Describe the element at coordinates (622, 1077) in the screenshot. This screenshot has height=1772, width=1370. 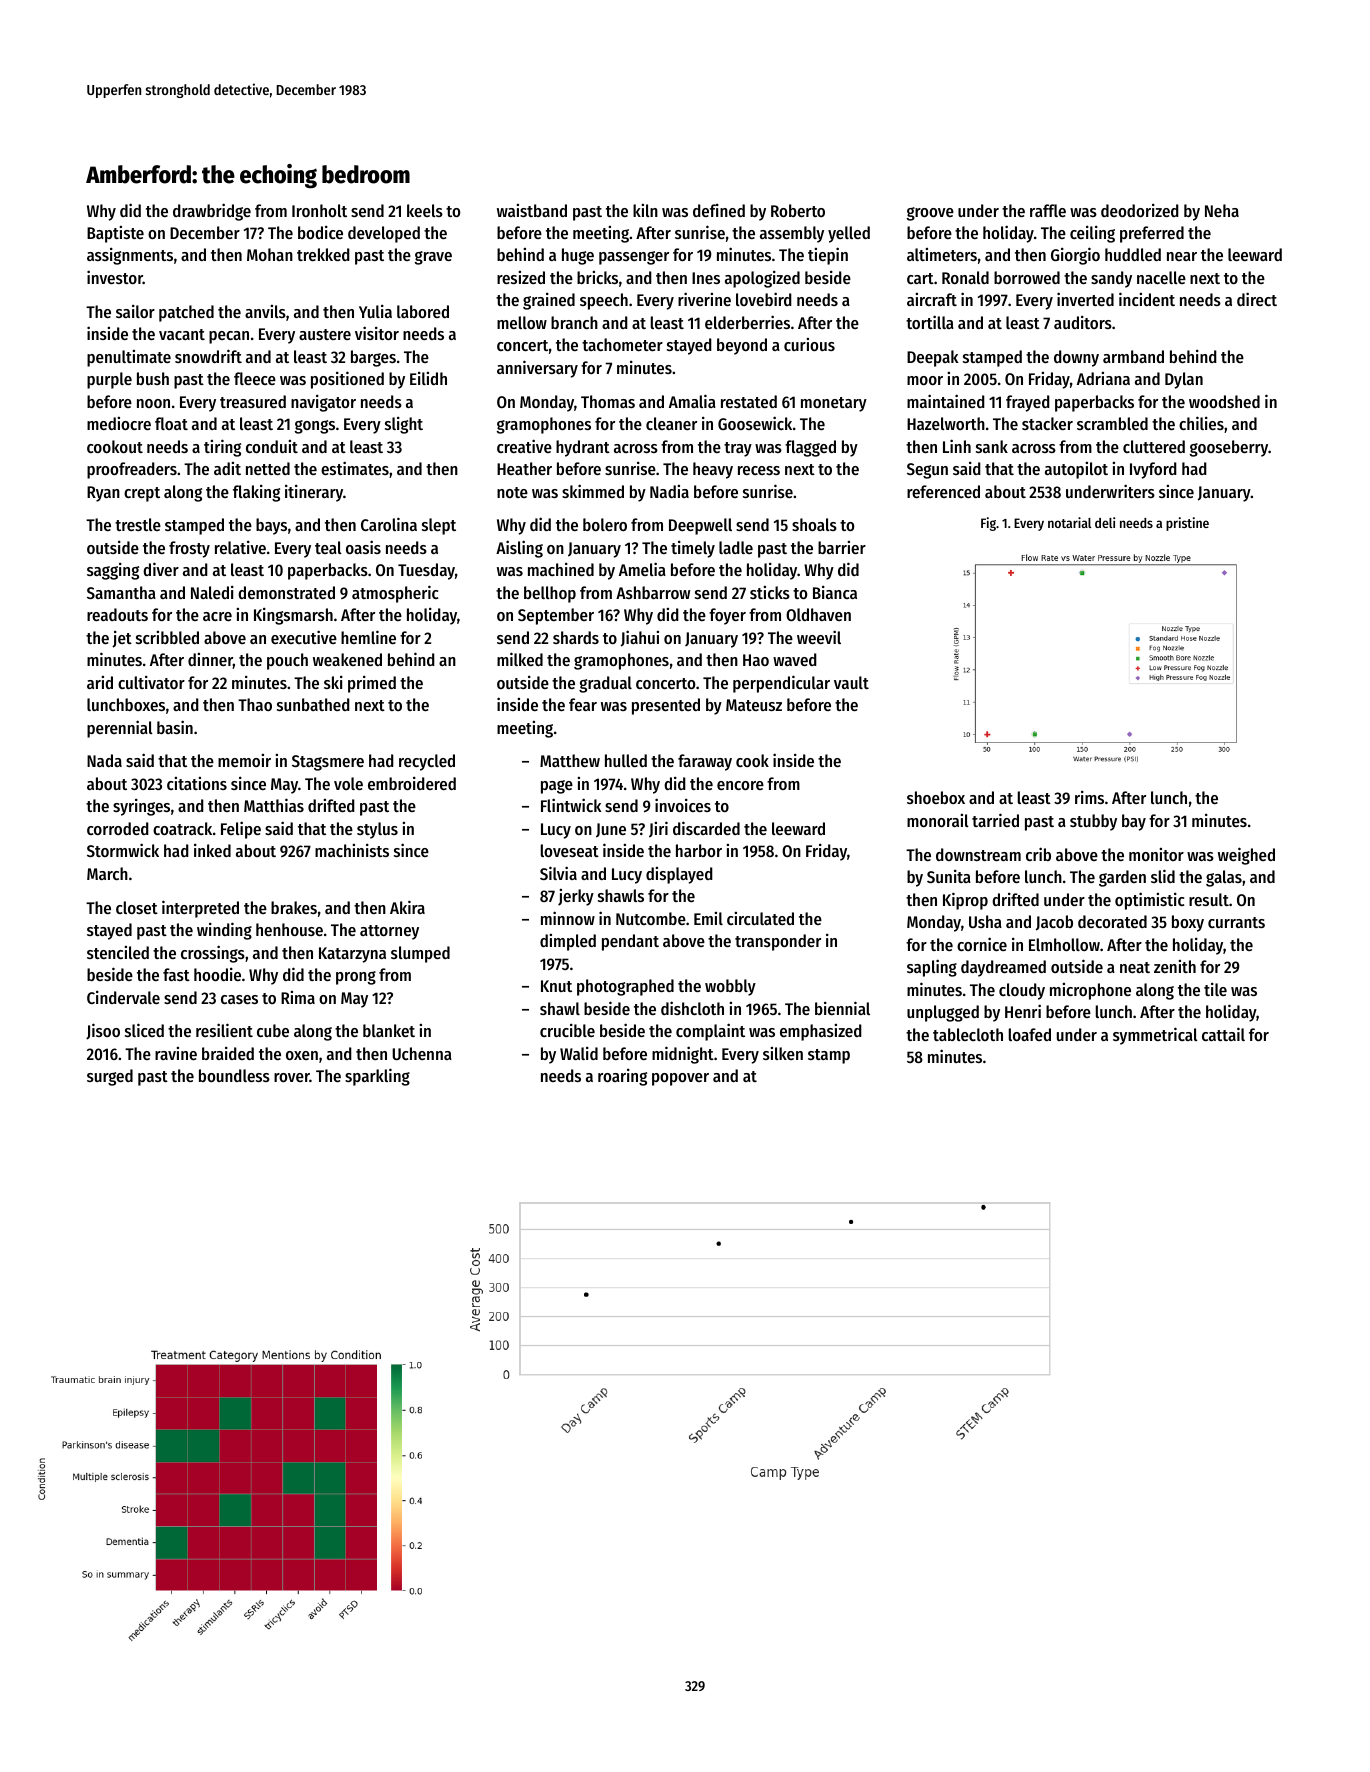
I see `roaring` at that location.
